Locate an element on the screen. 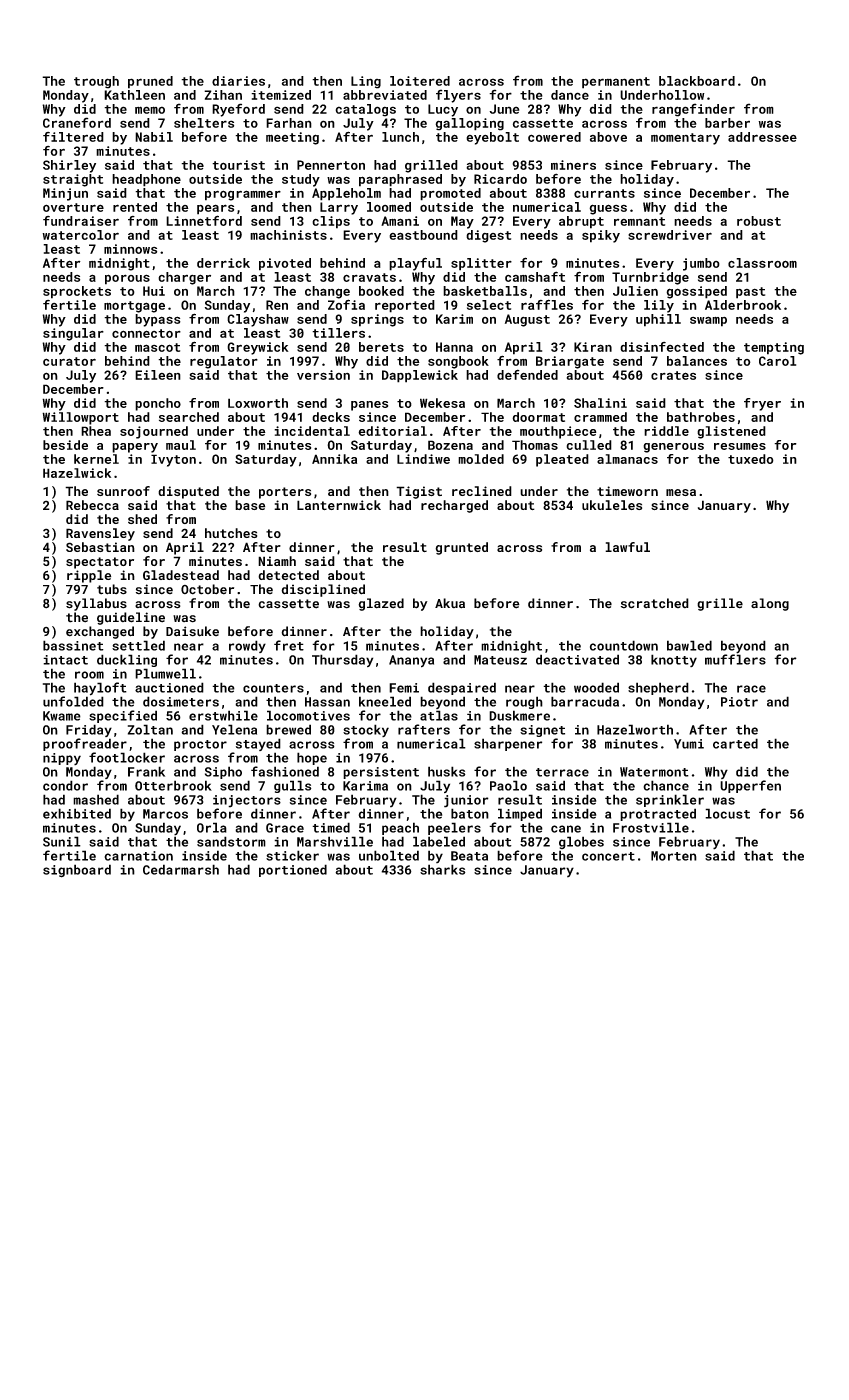 This screenshot has height=1400, width=849. Cedarmarsh is located at coordinates (181, 869).
